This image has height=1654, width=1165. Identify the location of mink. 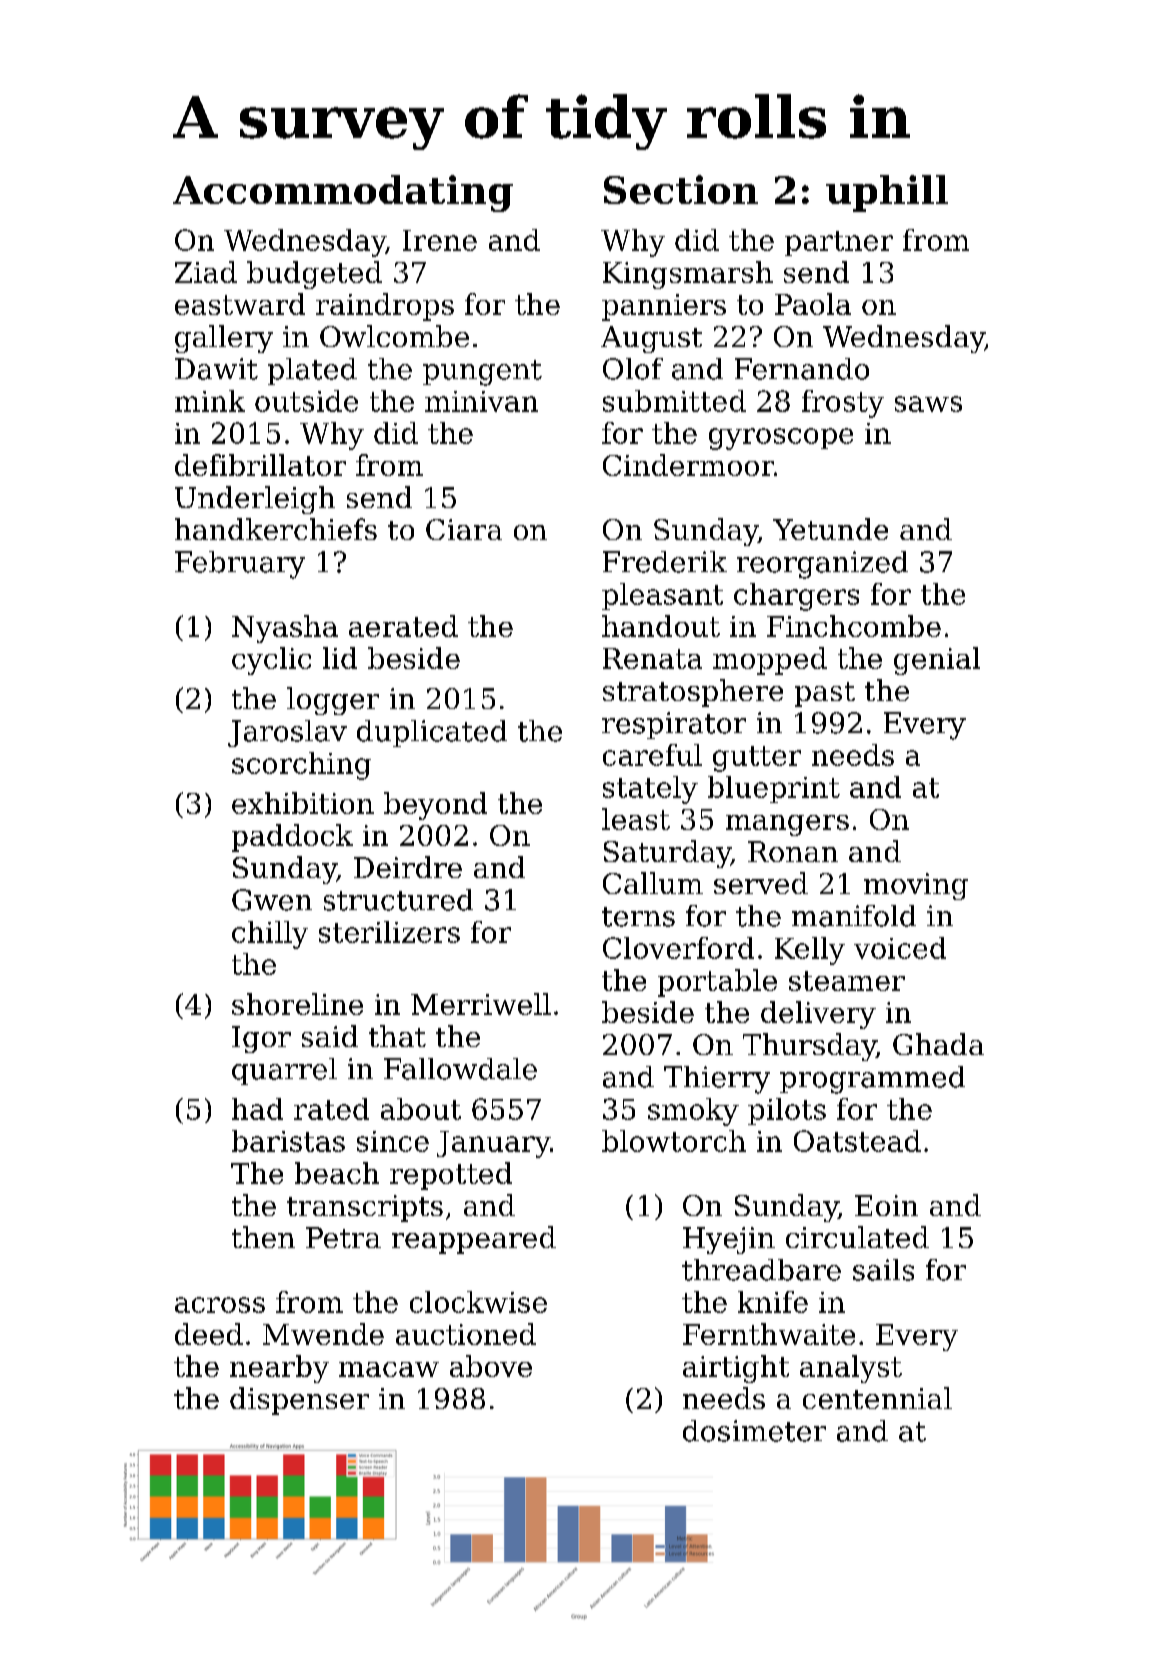
(210, 401).
